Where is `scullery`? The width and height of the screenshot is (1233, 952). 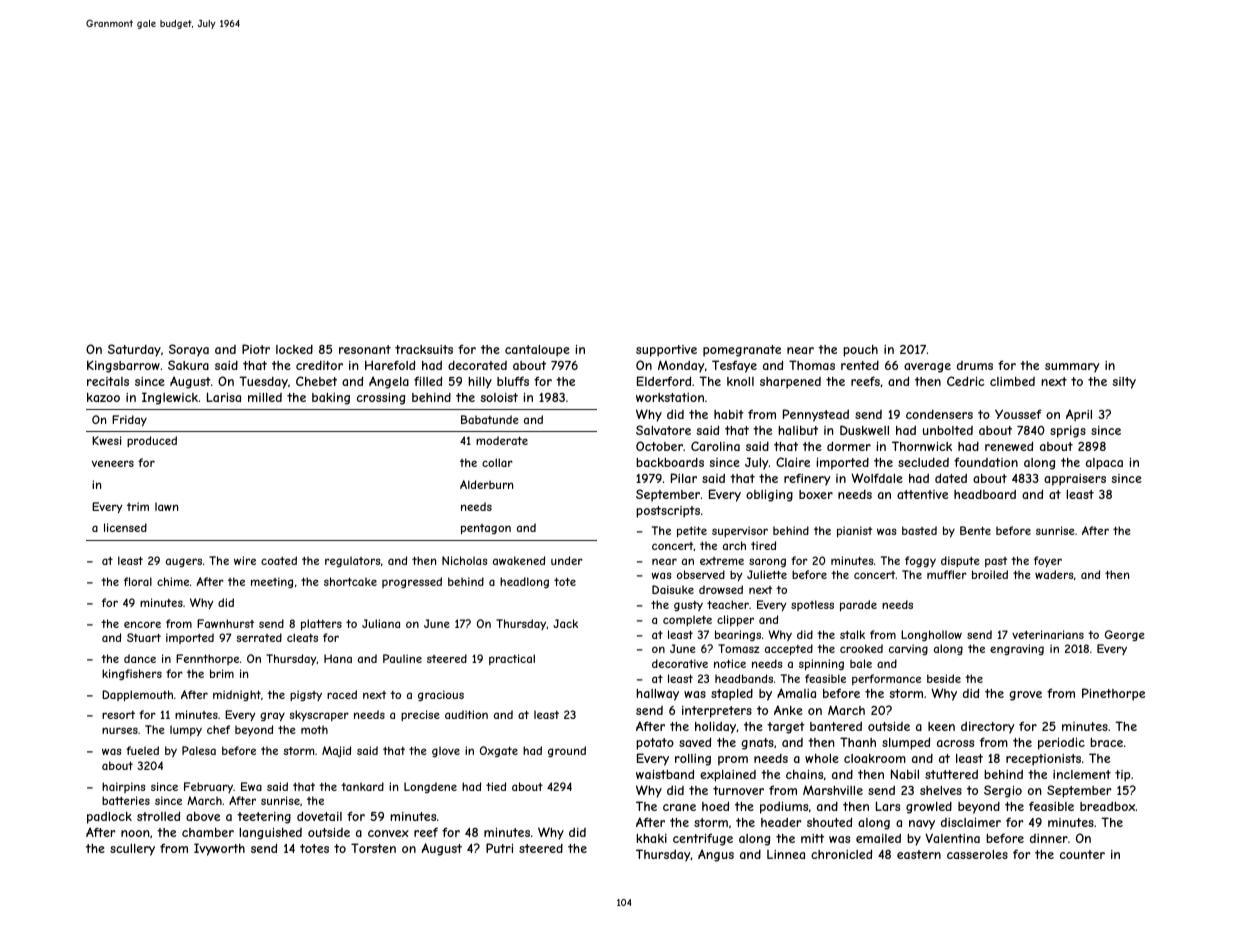
scullery is located at coordinates (132, 850).
